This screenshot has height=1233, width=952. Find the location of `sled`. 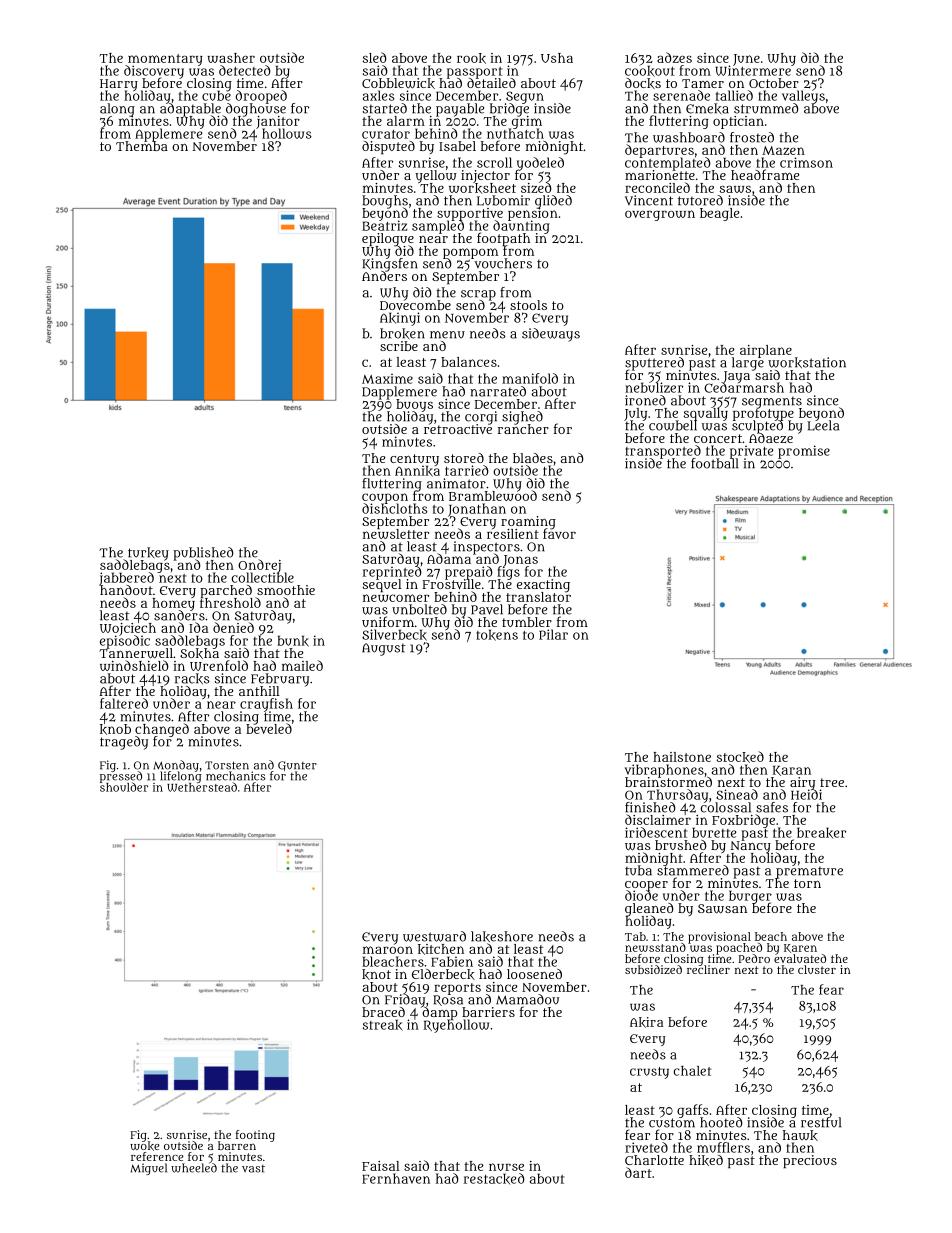

sled is located at coordinates (375, 57).
